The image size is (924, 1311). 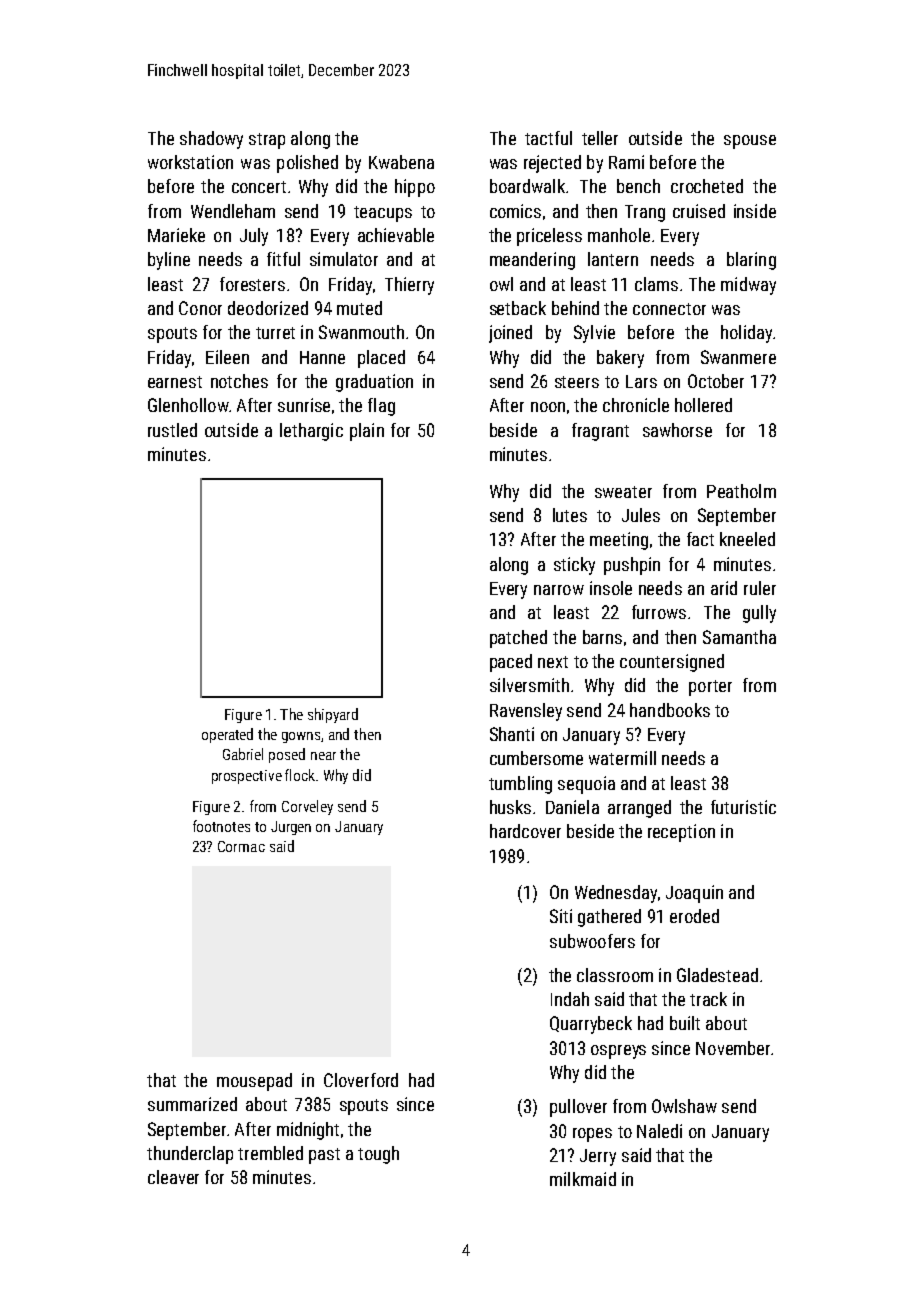 I want to click on Indah, so click(x=570, y=999).
